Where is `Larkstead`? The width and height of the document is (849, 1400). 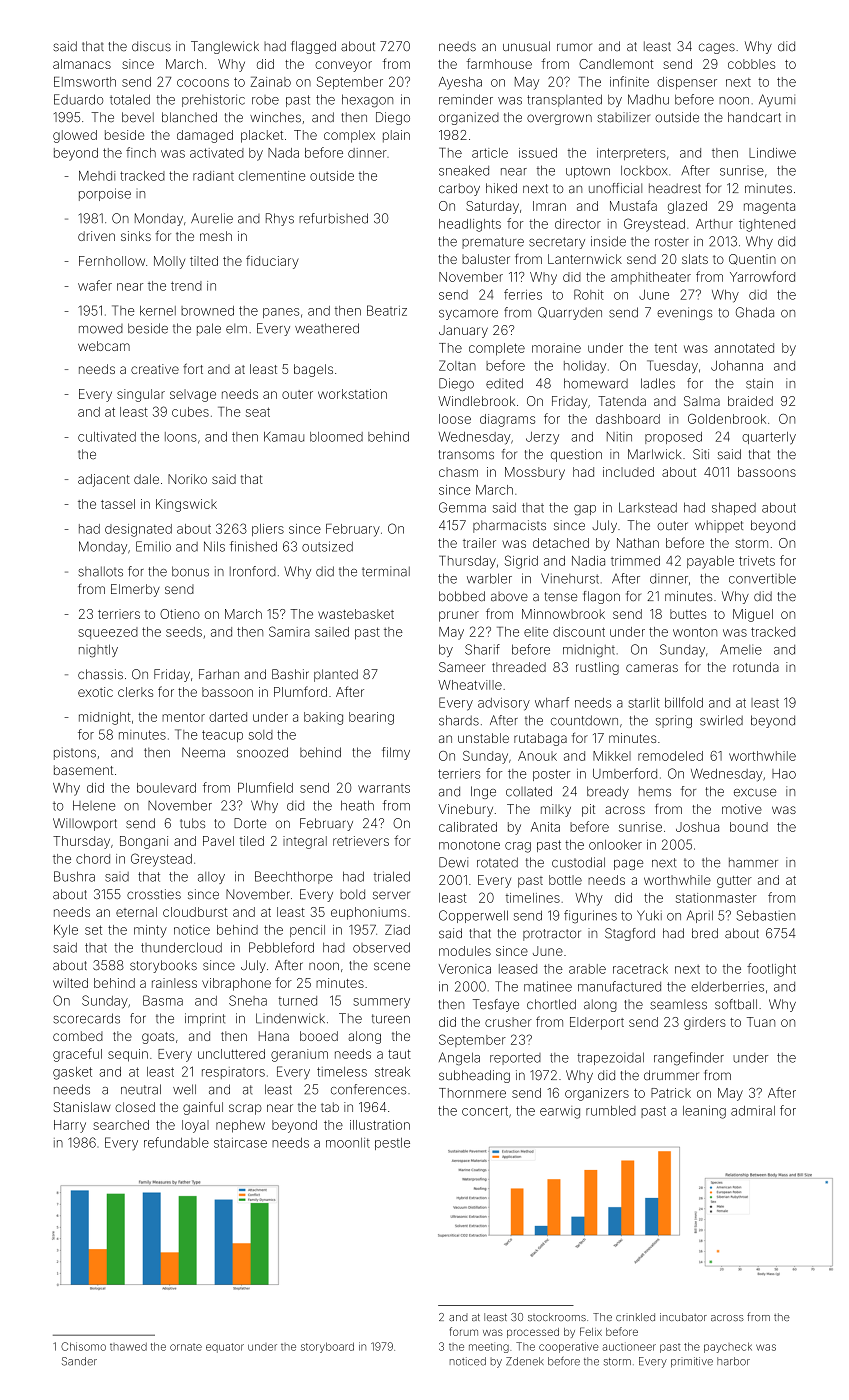
Larkstead is located at coordinates (648, 507).
